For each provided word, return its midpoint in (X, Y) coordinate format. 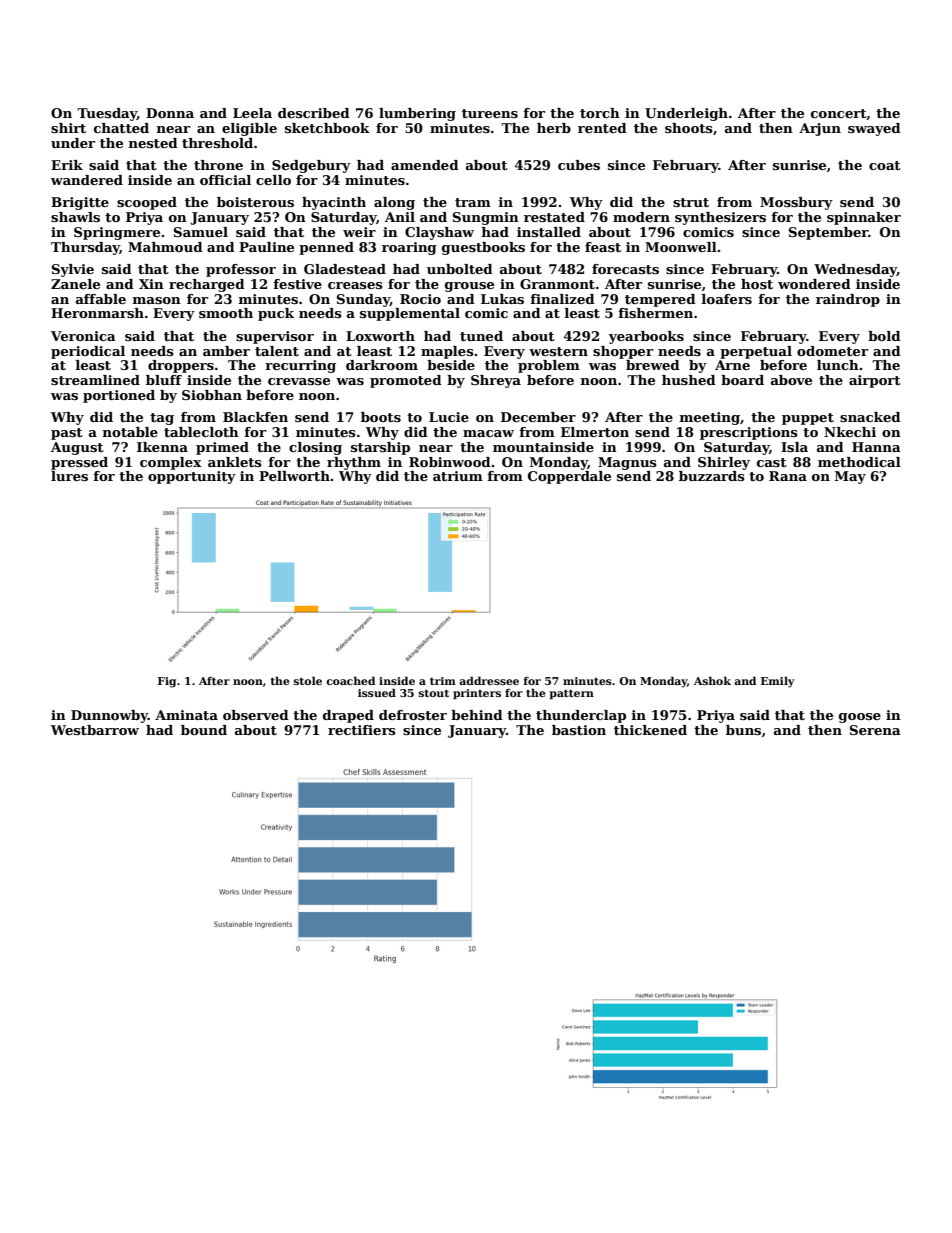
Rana (788, 476)
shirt (68, 128)
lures (69, 476)
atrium (458, 476)
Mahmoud (165, 247)
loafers (727, 299)
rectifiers (362, 730)
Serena (875, 730)
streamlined (95, 380)
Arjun (820, 129)
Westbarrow (95, 730)
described (314, 113)
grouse (469, 287)
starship (380, 448)
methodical (859, 462)
